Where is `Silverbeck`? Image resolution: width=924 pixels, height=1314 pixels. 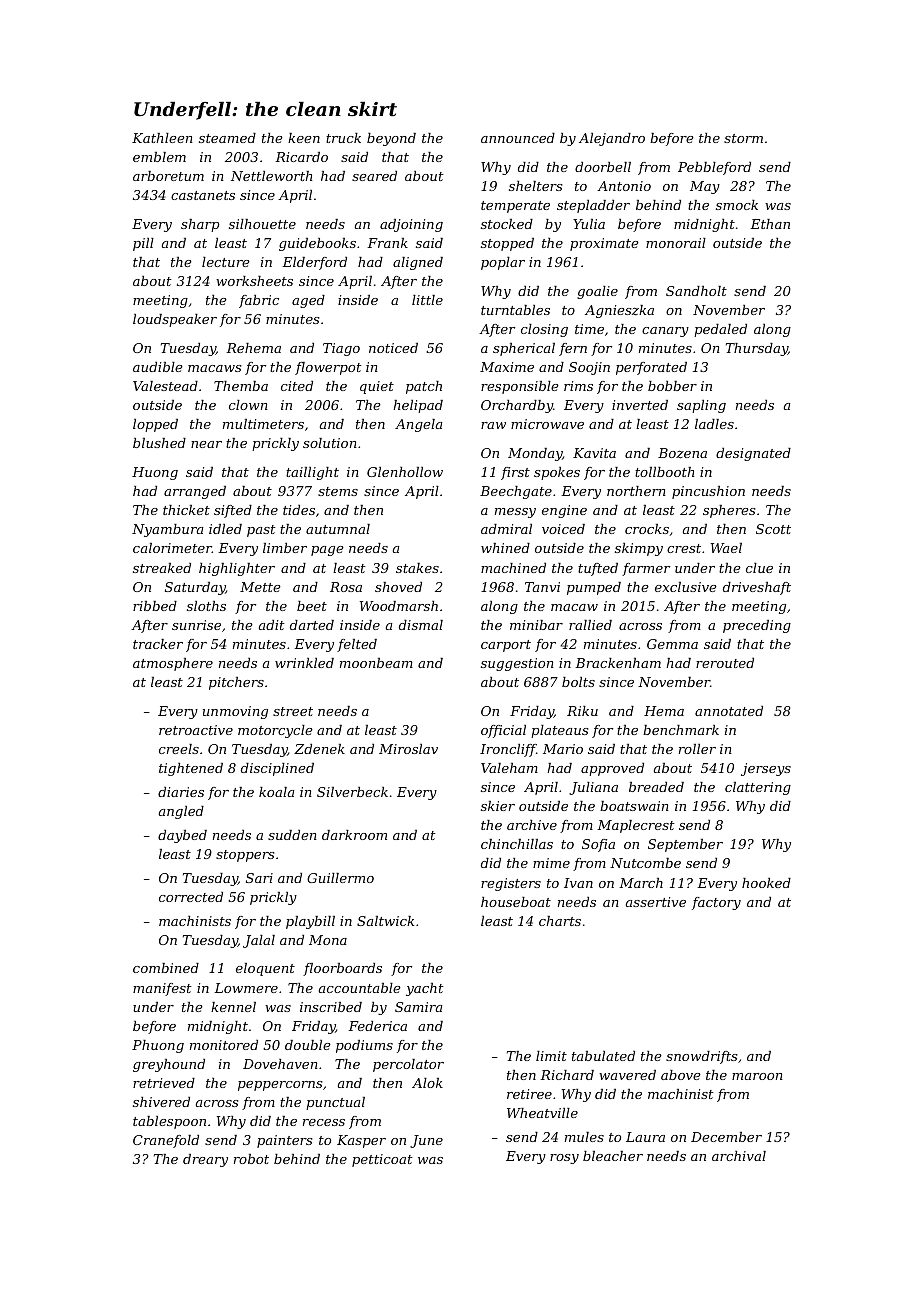 Silverbeck is located at coordinates (352, 792).
